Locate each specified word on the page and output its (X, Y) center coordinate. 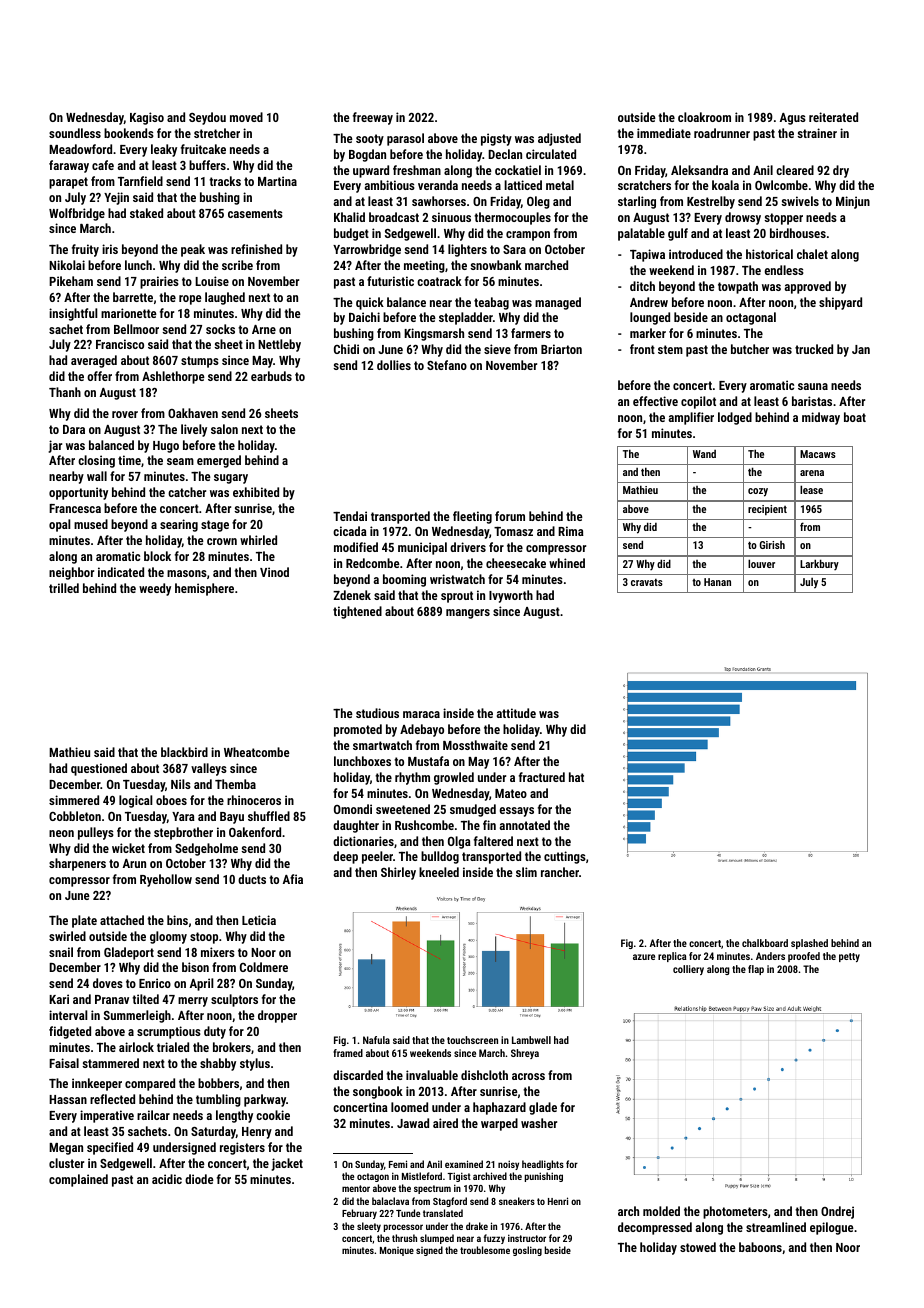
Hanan (717, 582)
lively (194, 430)
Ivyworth (511, 596)
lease (811, 489)
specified (110, 1148)
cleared (795, 170)
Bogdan (367, 155)
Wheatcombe (257, 752)
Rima (571, 531)
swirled (67, 936)
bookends (129, 133)
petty (849, 957)
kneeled (439, 872)
